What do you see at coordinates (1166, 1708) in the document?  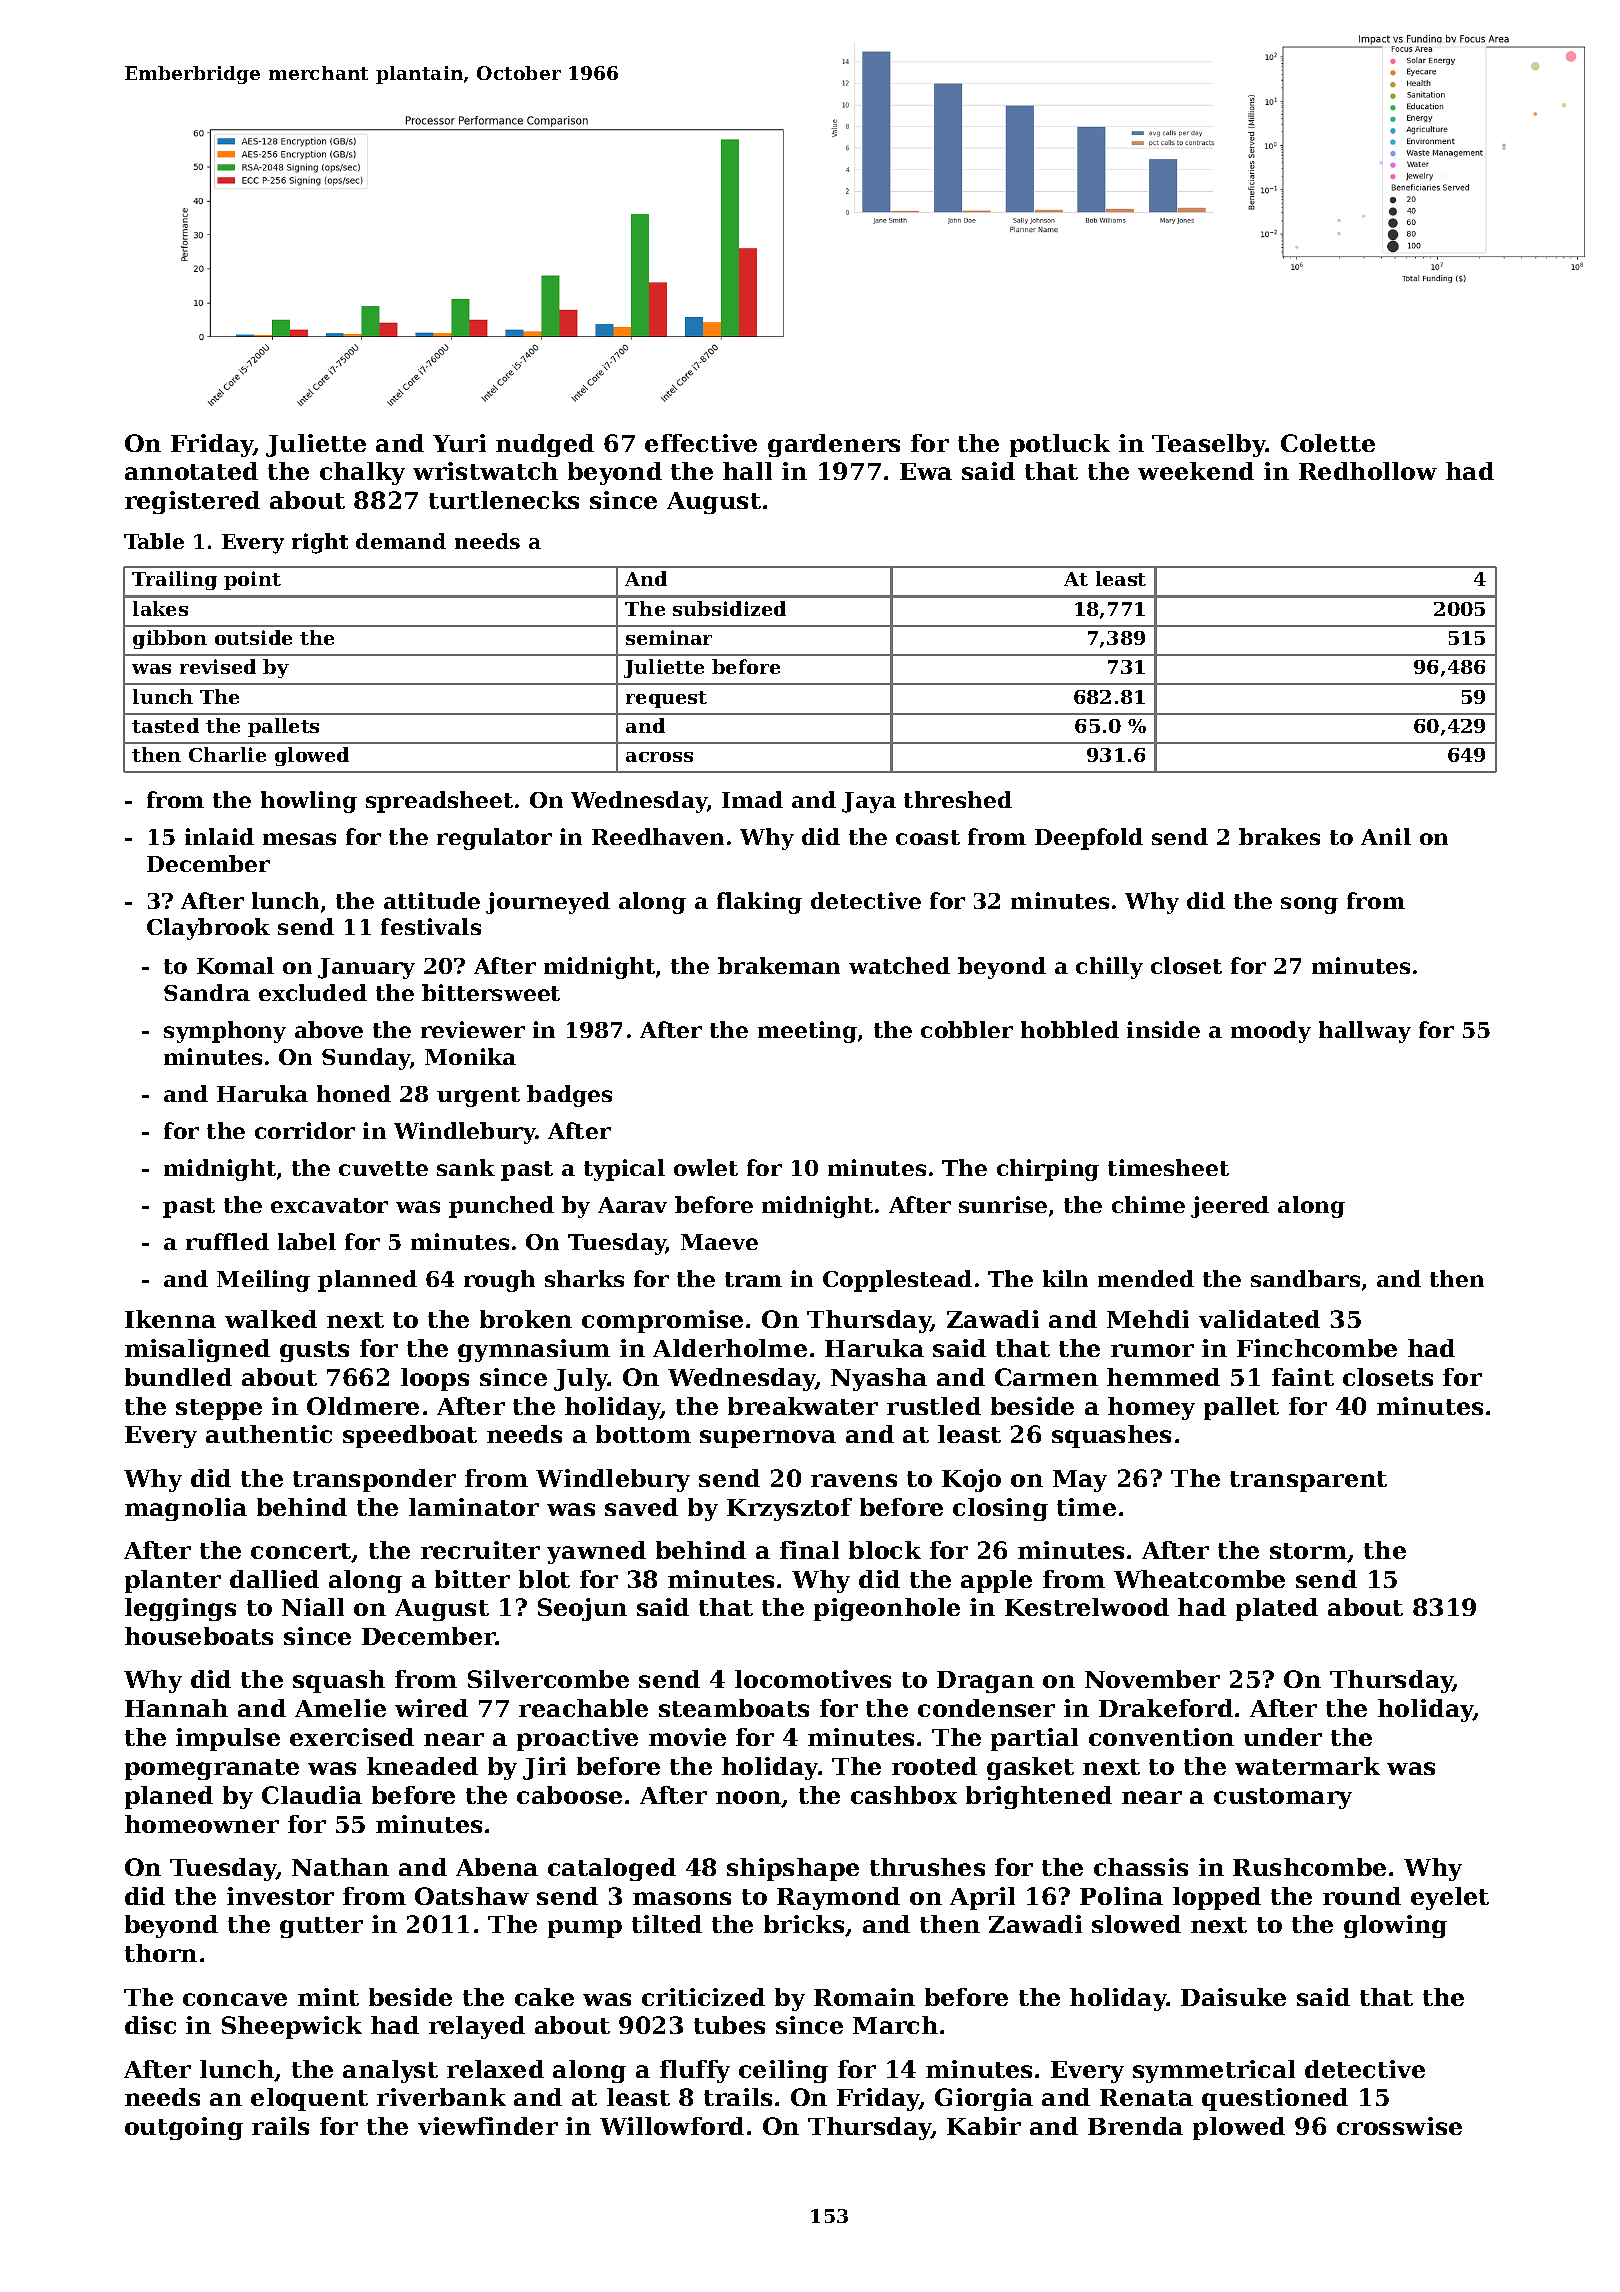 I see `Drakeford` at bounding box center [1166, 1708].
